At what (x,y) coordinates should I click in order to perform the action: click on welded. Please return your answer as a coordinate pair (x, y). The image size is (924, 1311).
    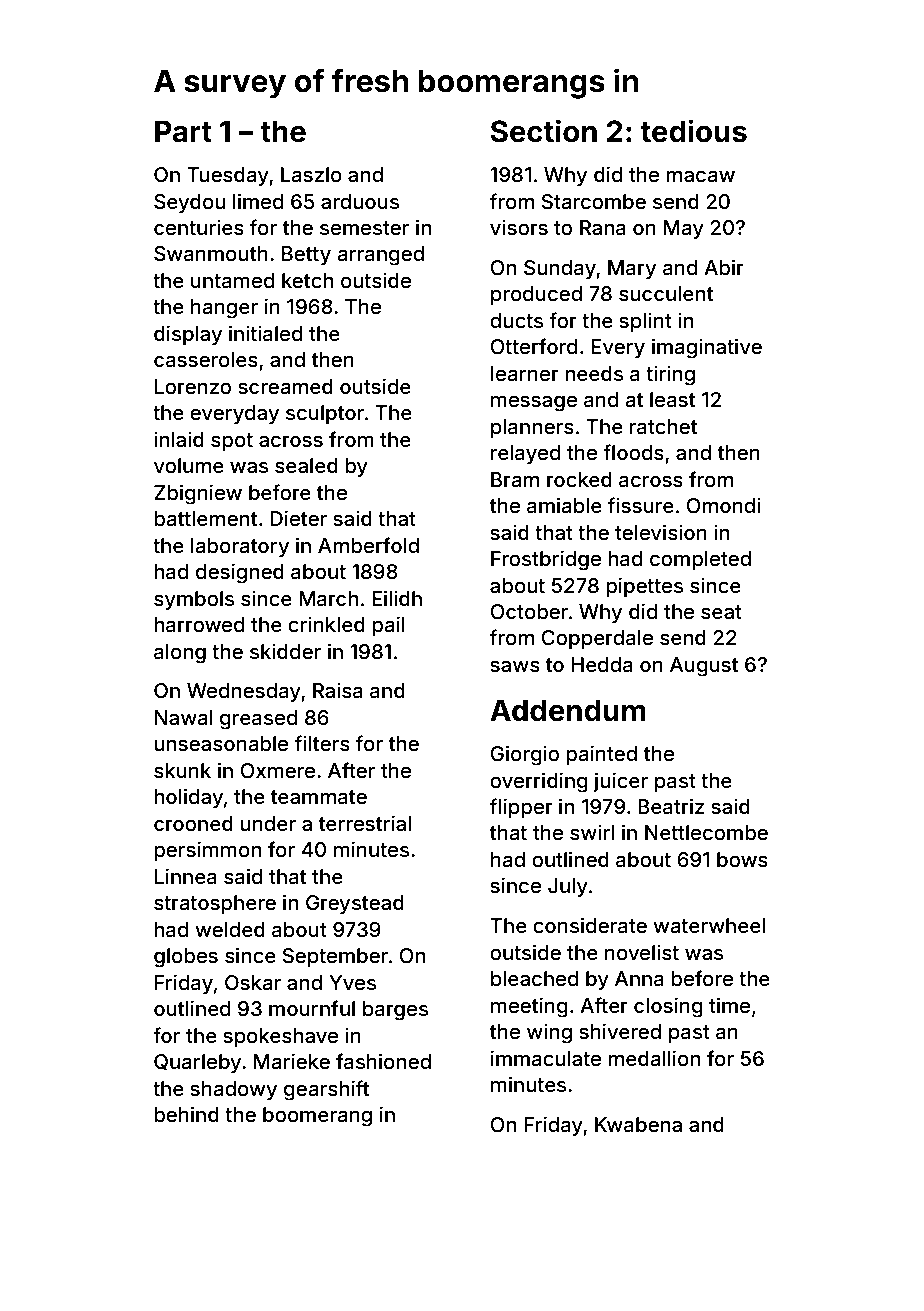
    Looking at the image, I should click on (230, 929).
